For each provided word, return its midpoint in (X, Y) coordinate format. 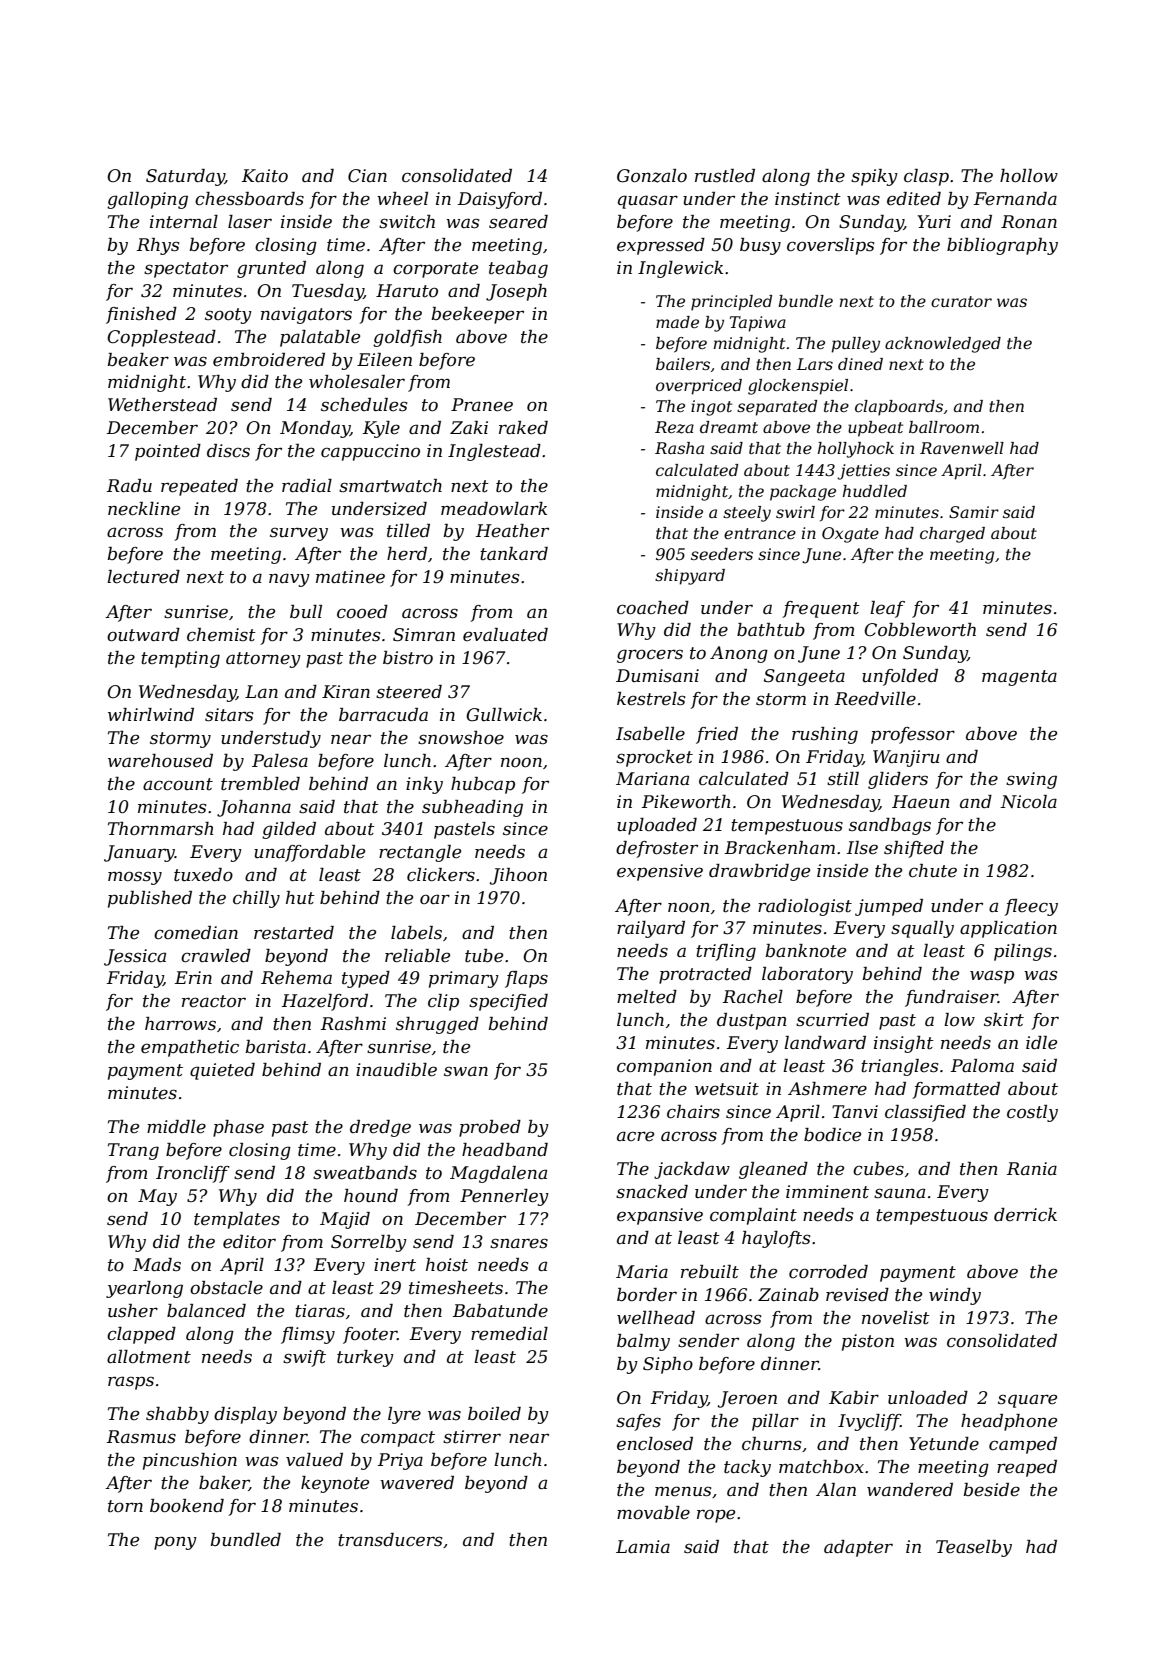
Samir (974, 512)
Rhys (158, 246)
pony (175, 1543)
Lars (815, 364)
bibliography (1002, 246)
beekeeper (477, 315)
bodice (832, 1135)
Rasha (679, 448)
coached (653, 608)
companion (664, 1067)
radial (307, 485)
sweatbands (365, 1173)
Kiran (346, 691)
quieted (222, 1071)
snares (519, 1243)
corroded (828, 1272)
